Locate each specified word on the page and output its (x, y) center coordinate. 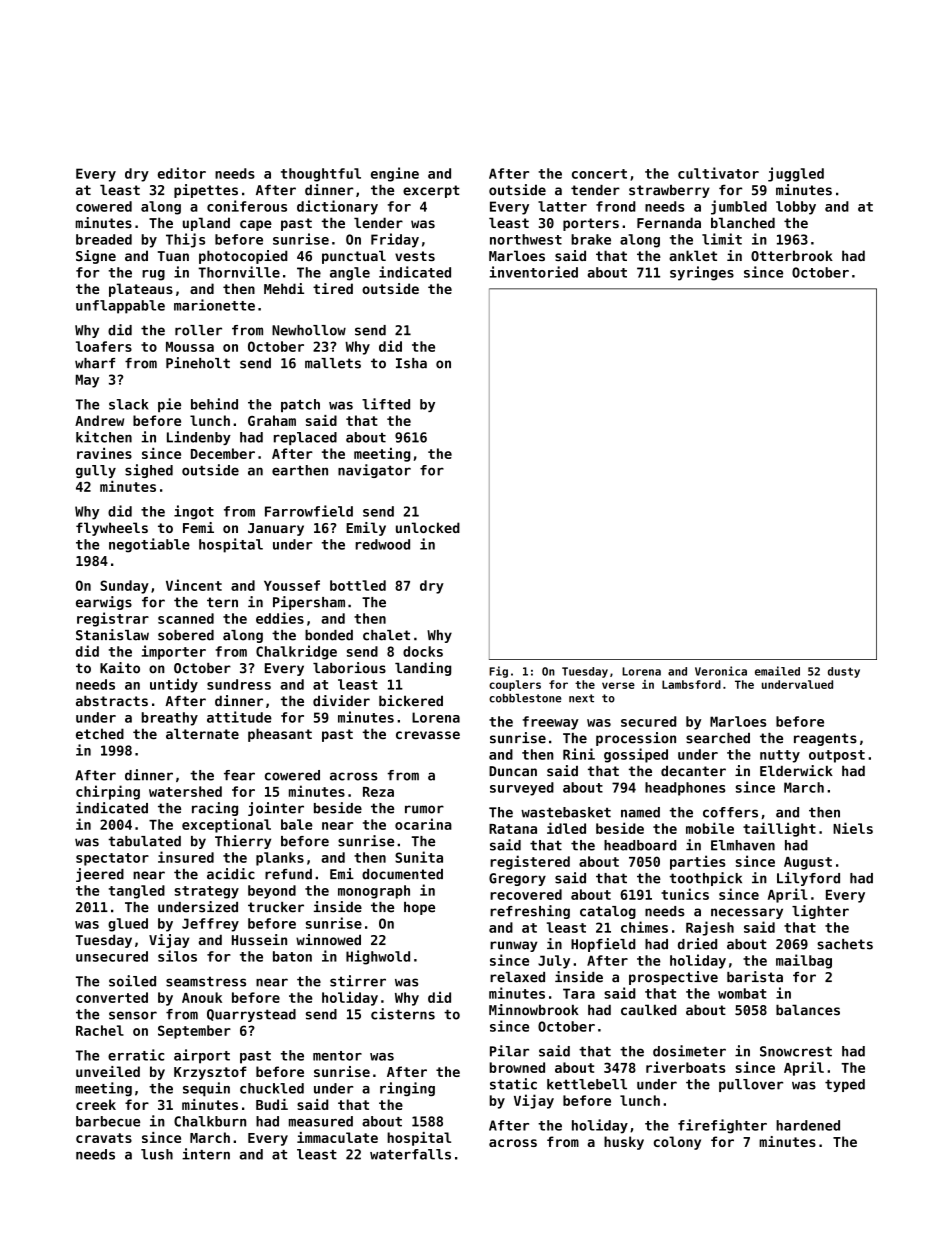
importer (174, 652)
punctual (354, 257)
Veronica (721, 671)
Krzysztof (210, 1073)
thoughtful (321, 175)
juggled (796, 174)
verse (618, 685)
